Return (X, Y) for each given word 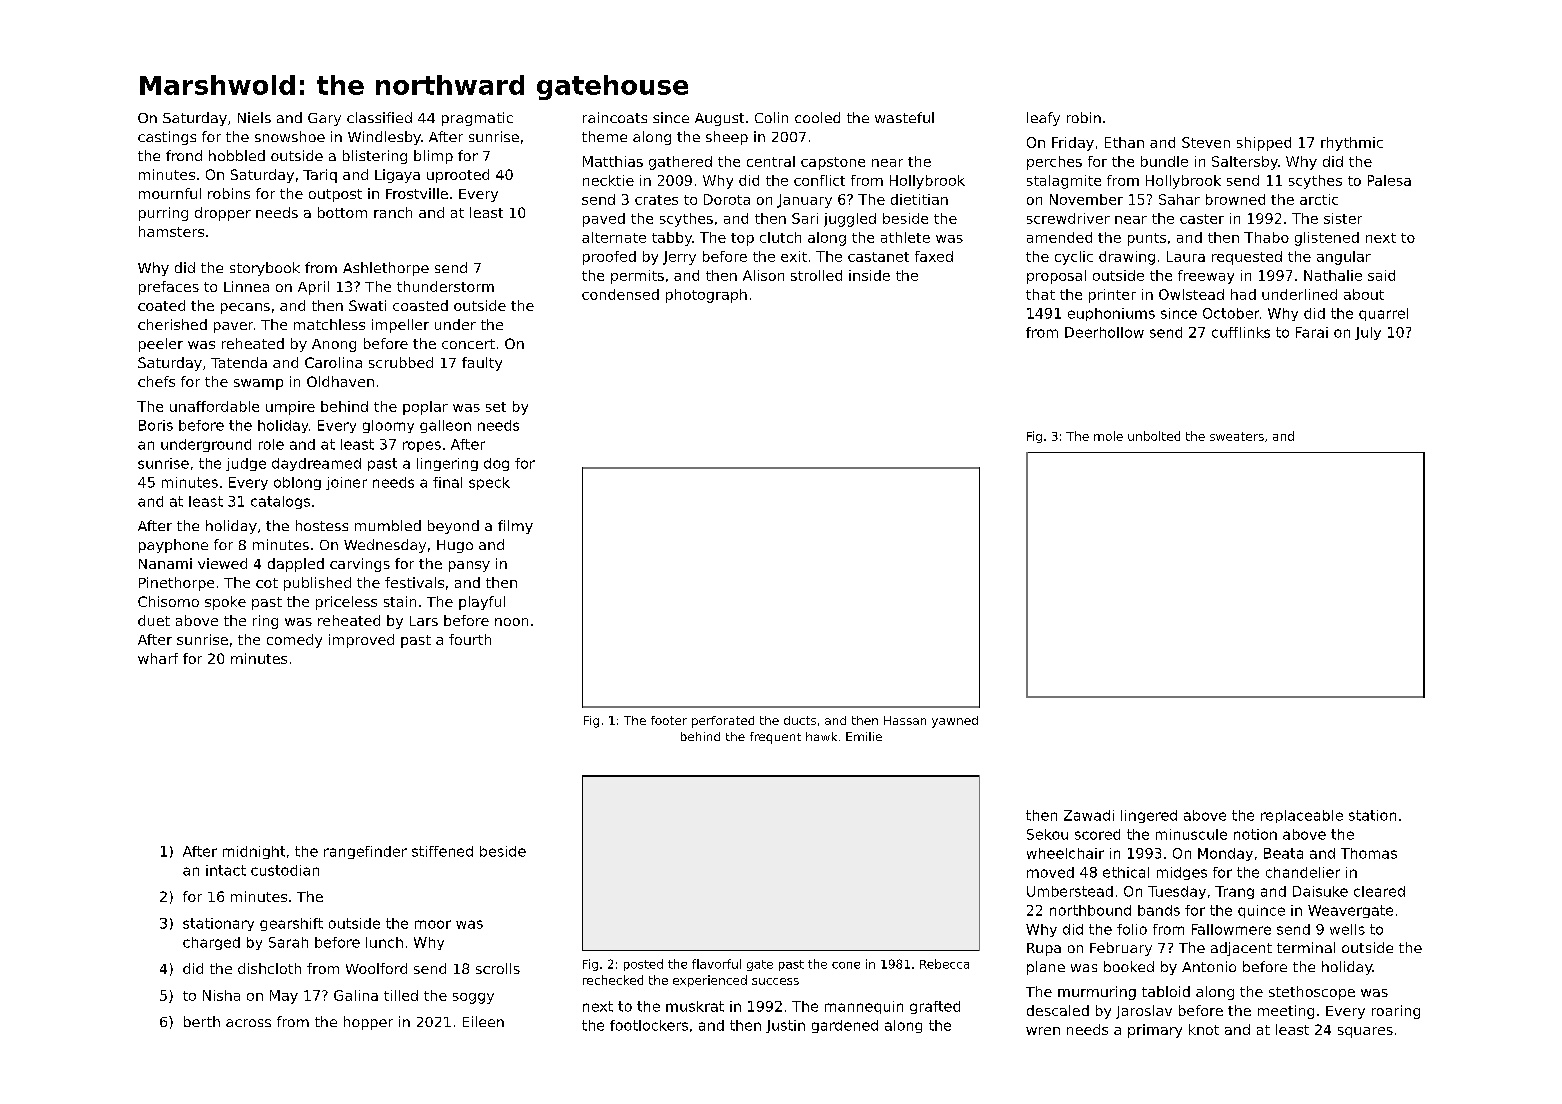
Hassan (905, 720)
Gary (324, 119)
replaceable (1302, 816)
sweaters (1237, 436)
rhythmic (1352, 144)
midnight (254, 852)
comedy (294, 641)
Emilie (864, 736)
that (1040, 294)
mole (1108, 436)
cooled (817, 117)
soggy (473, 998)
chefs (156, 381)
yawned (955, 722)
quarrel (1383, 314)
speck (489, 483)
